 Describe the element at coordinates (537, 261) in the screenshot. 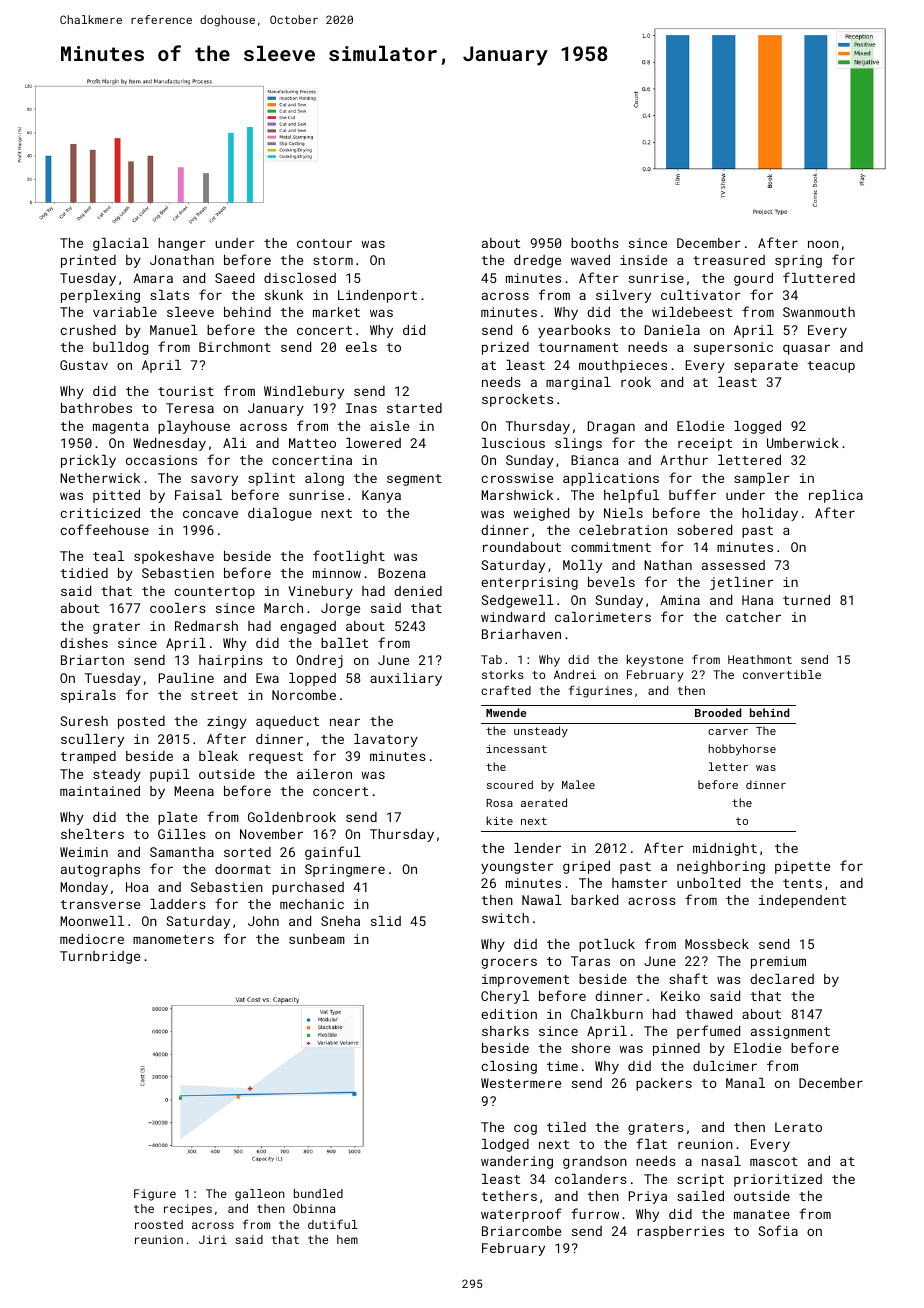

I see `dredge` at that location.
